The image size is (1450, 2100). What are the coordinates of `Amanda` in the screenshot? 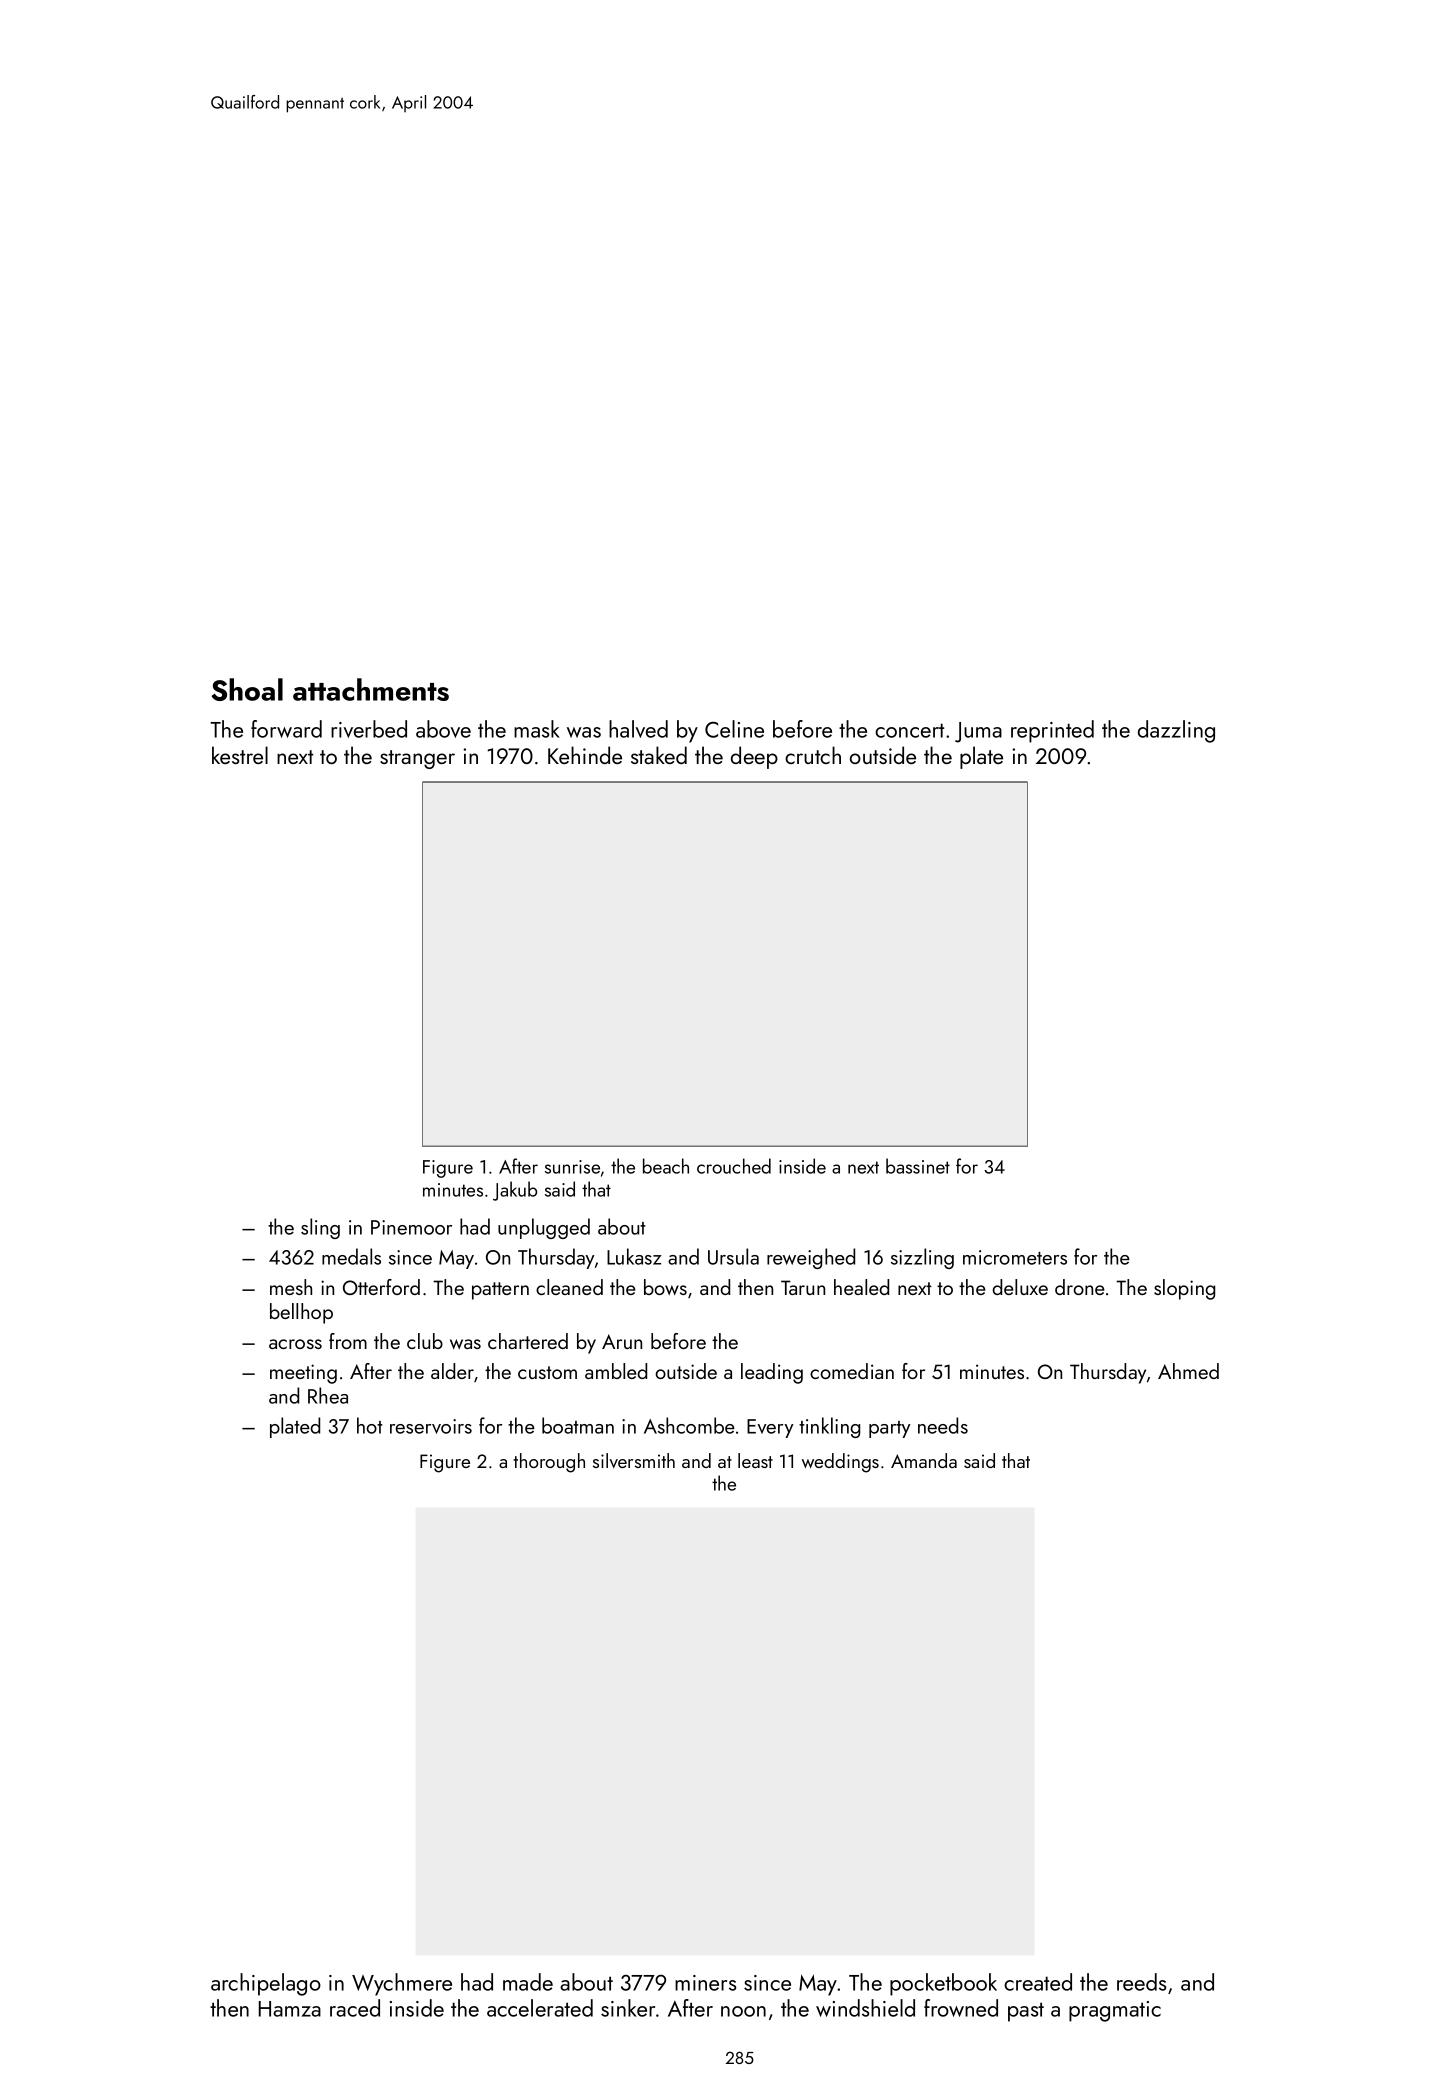 It's located at (924, 1460).
